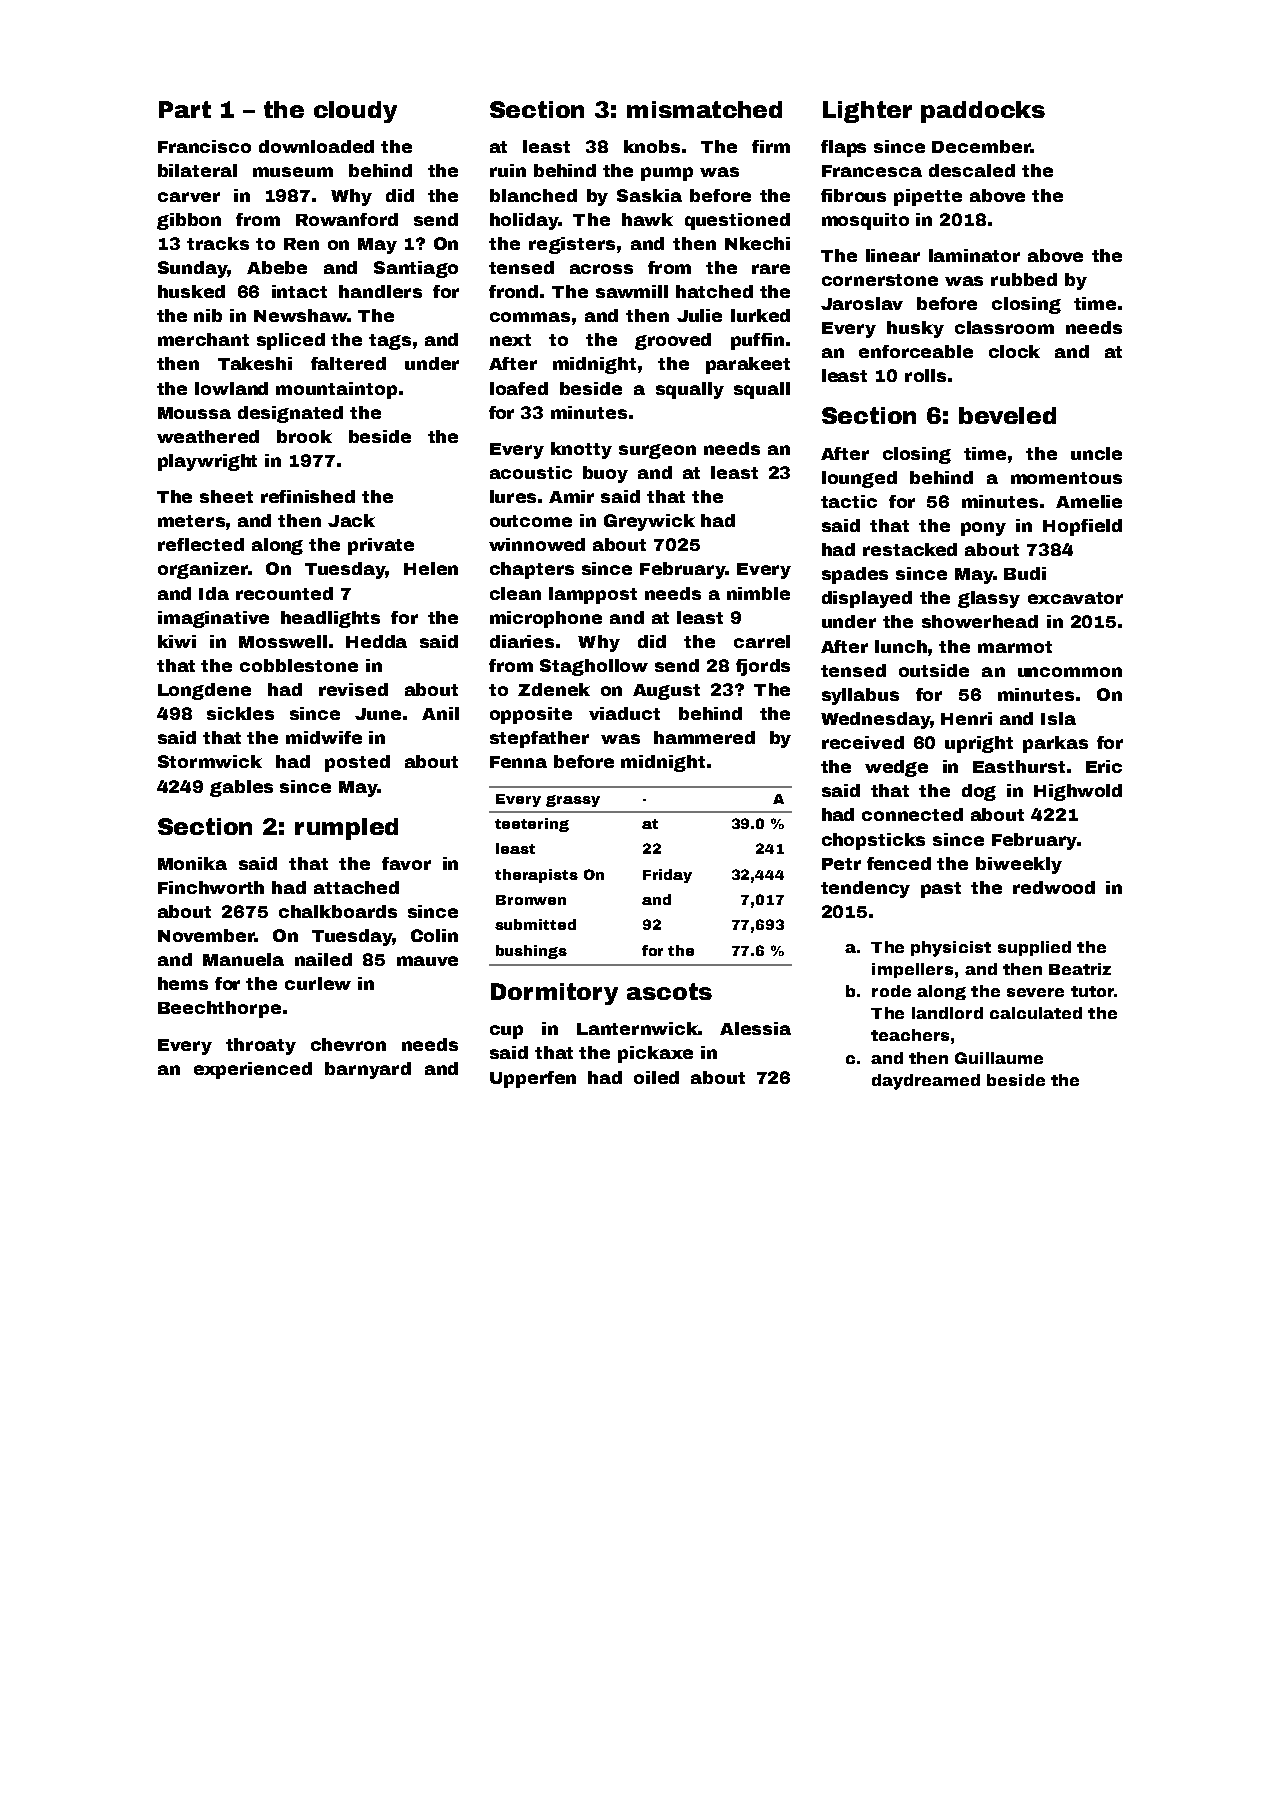 Image resolution: width=1280 pixels, height=1810 pixels. Describe the element at coordinates (926, 1082) in the page. I see `daydreamed` at that location.
